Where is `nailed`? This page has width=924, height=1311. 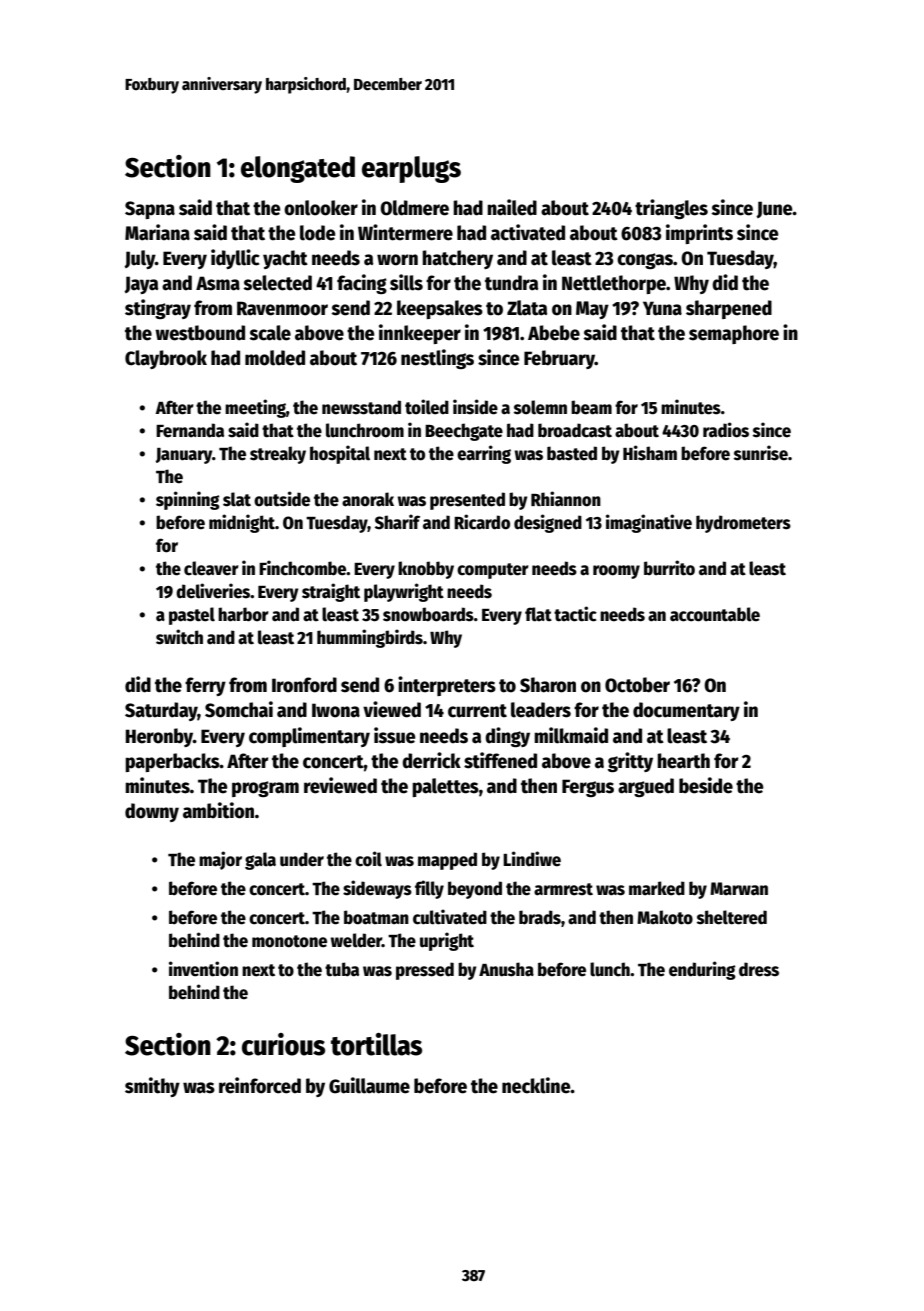 nailed is located at coordinates (512, 207).
